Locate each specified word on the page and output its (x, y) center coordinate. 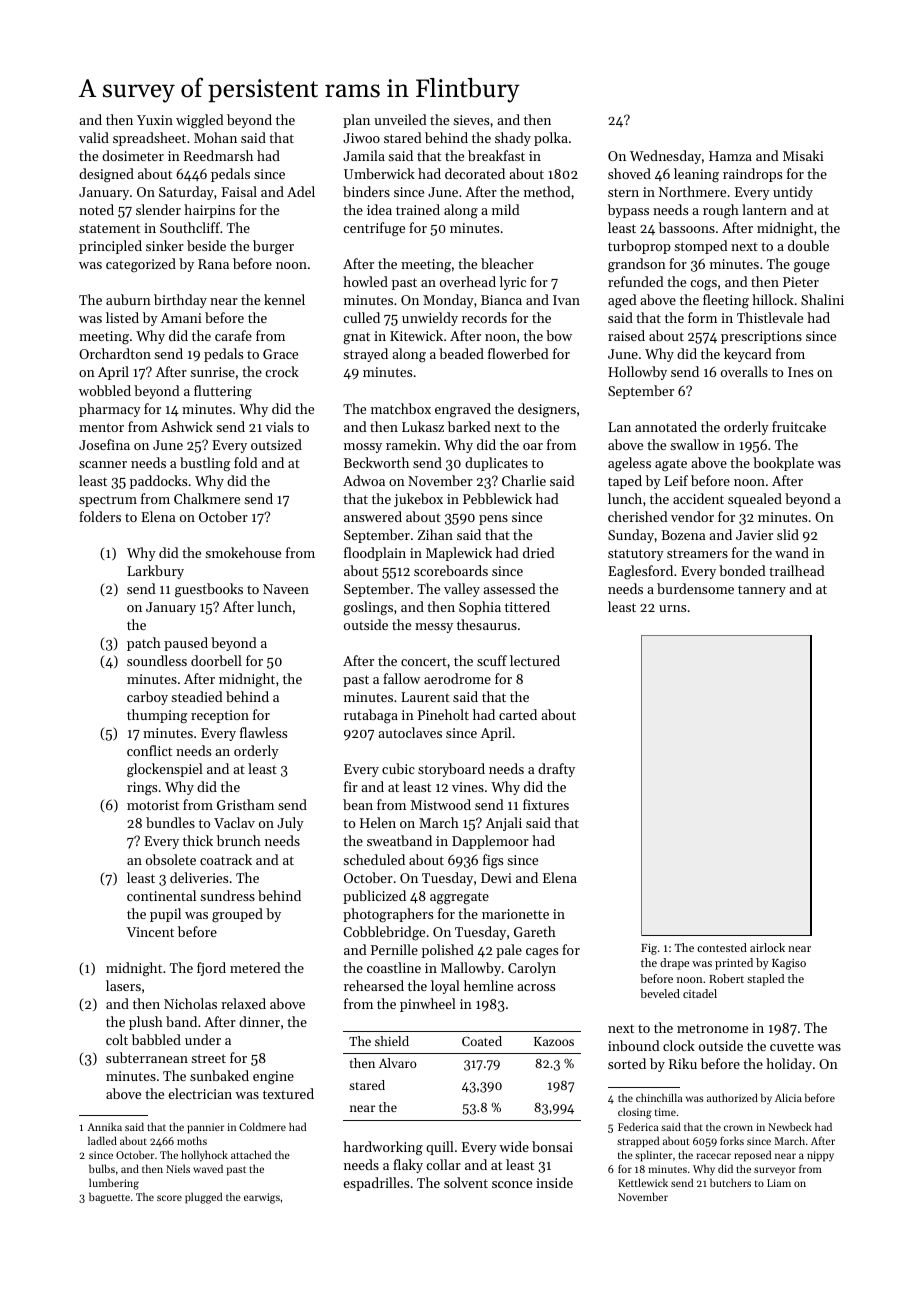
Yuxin (155, 120)
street (208, 1058)
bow (559, 335)
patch (144, 644)
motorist (153, 805)
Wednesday (665, 157)
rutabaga (371, 716)
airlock (767, 947)
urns (672, 608)
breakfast (496, 155)
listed (122, 317)
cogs (703, 285)
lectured (535, 660)
